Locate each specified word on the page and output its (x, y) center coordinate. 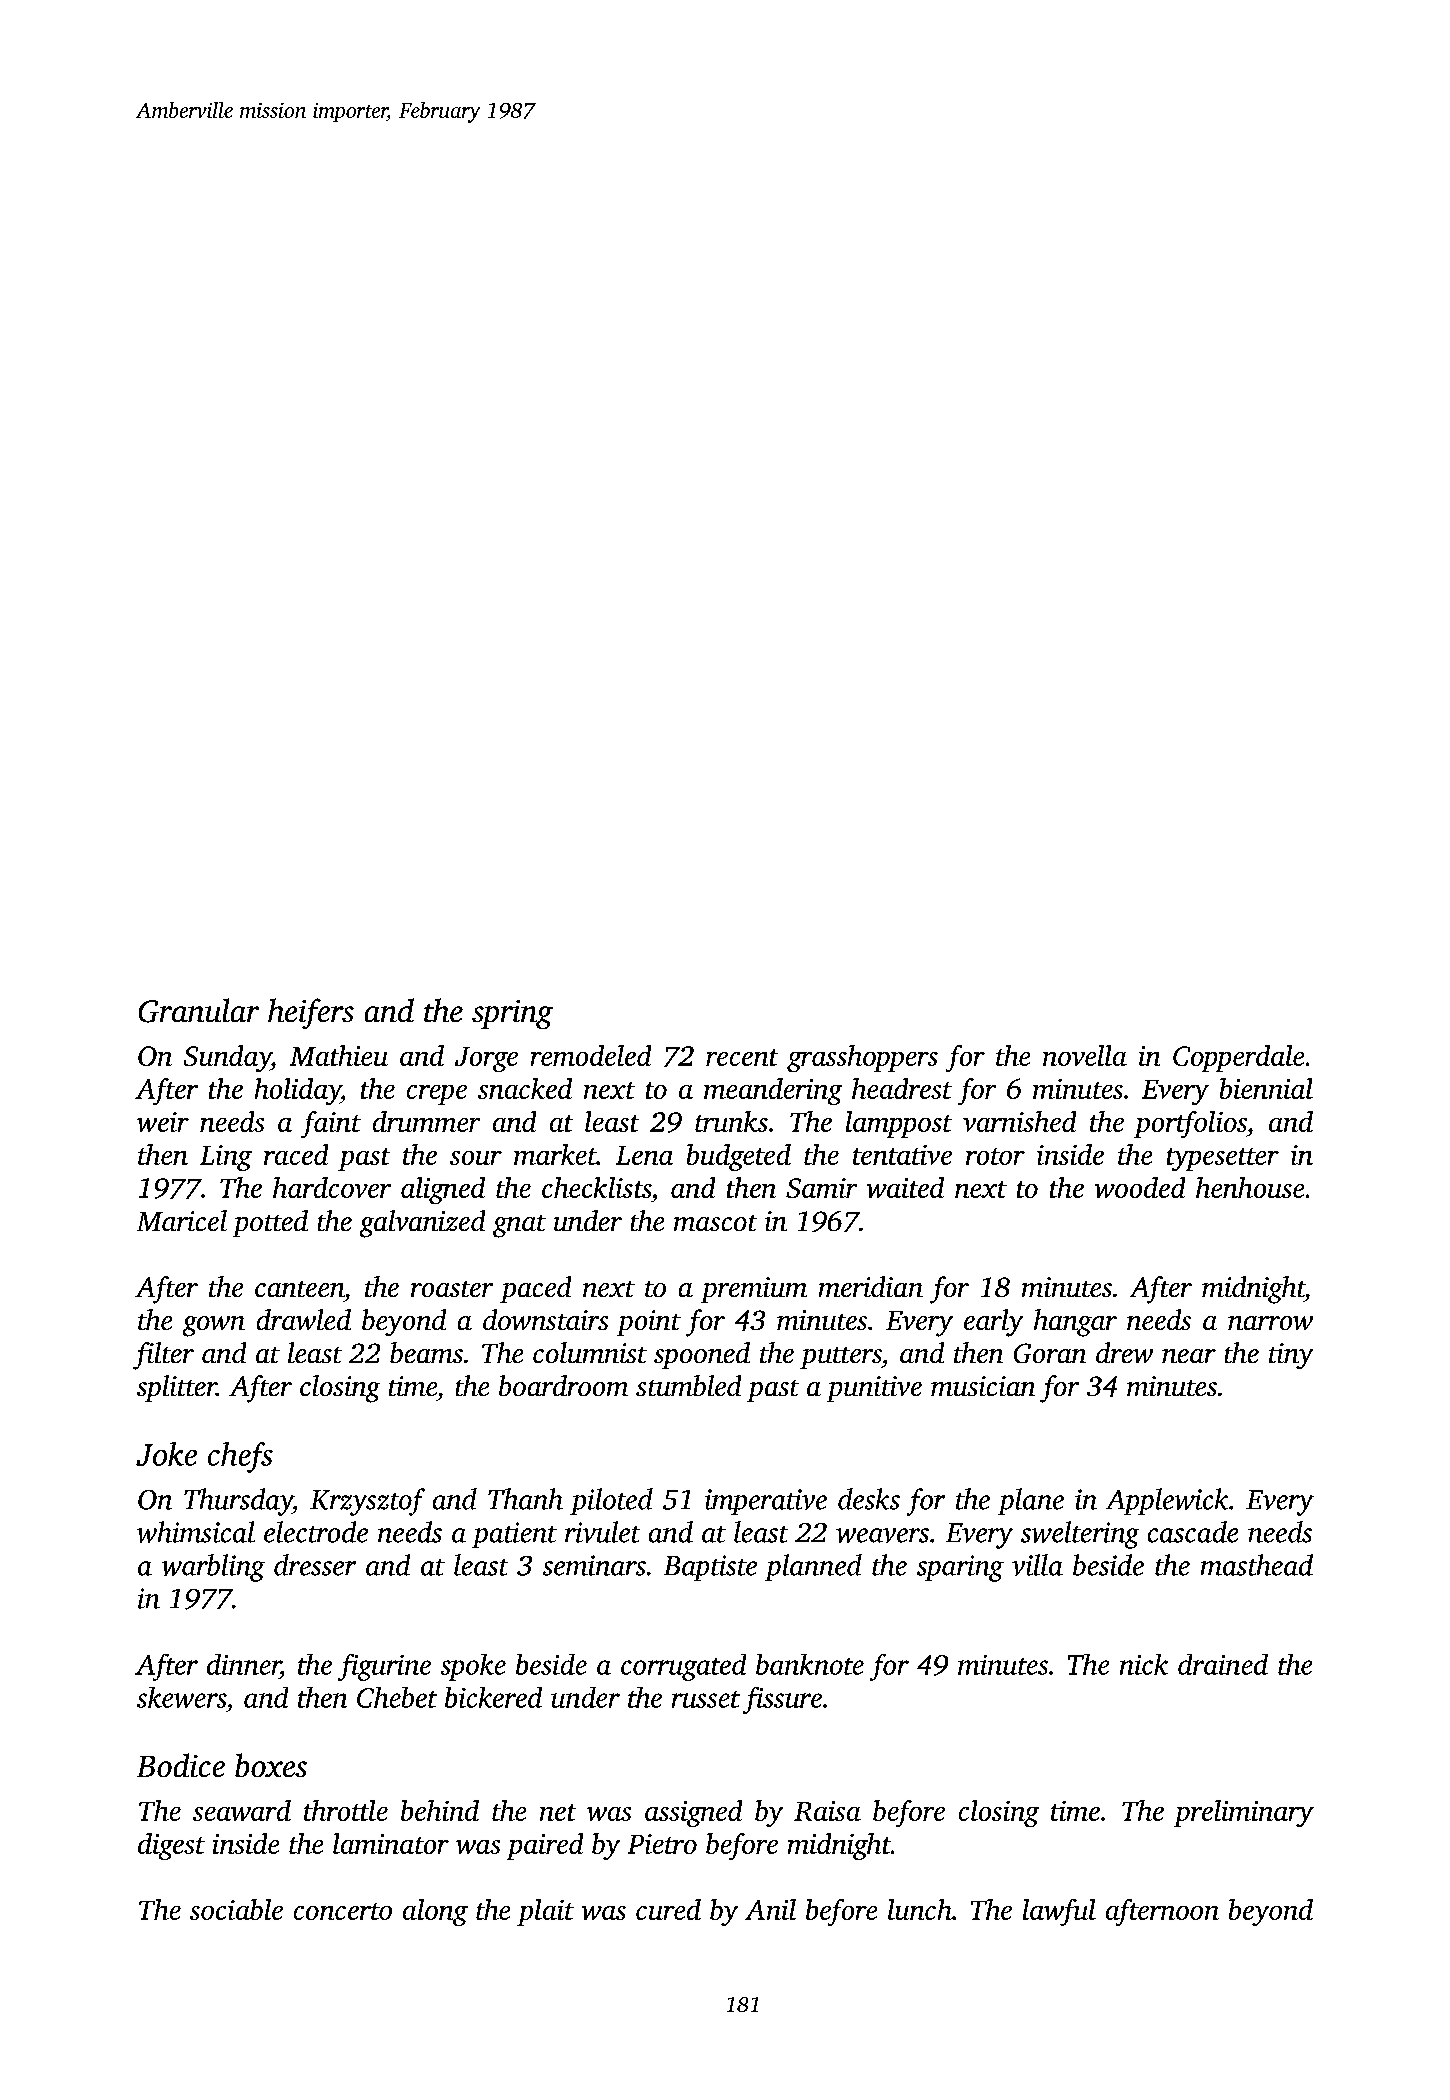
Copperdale (1238, 1058)
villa (1037, 1565)
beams (426, 1352)
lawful (1059, 1912)
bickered (493, 1697)
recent (742, 1057)
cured (668, 1909)
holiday (298, 1091)
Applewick (1167, 1501)
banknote (810, 1664)
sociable (236, 1909)
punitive (874, 1389)
